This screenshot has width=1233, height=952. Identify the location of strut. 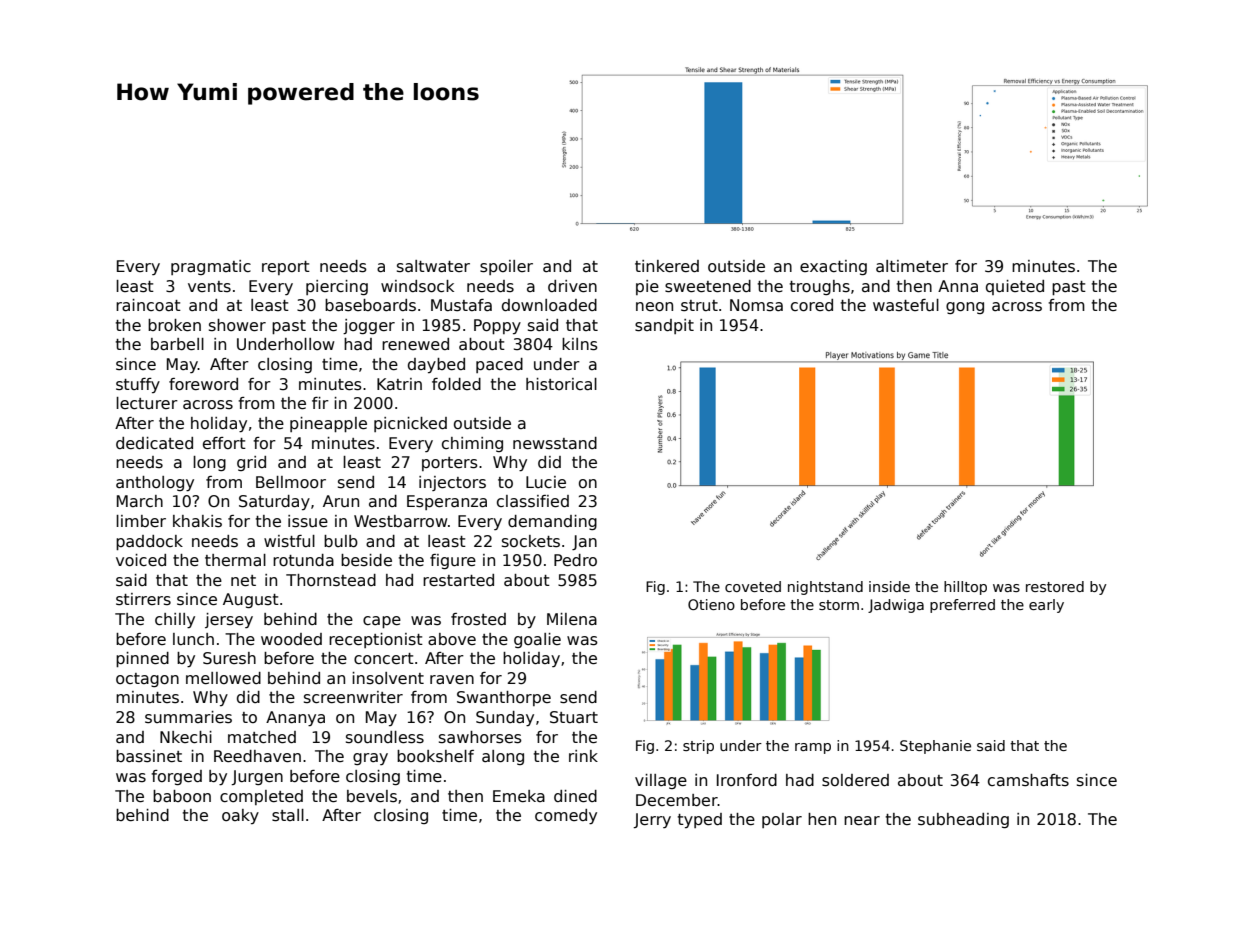
(699, 306).
